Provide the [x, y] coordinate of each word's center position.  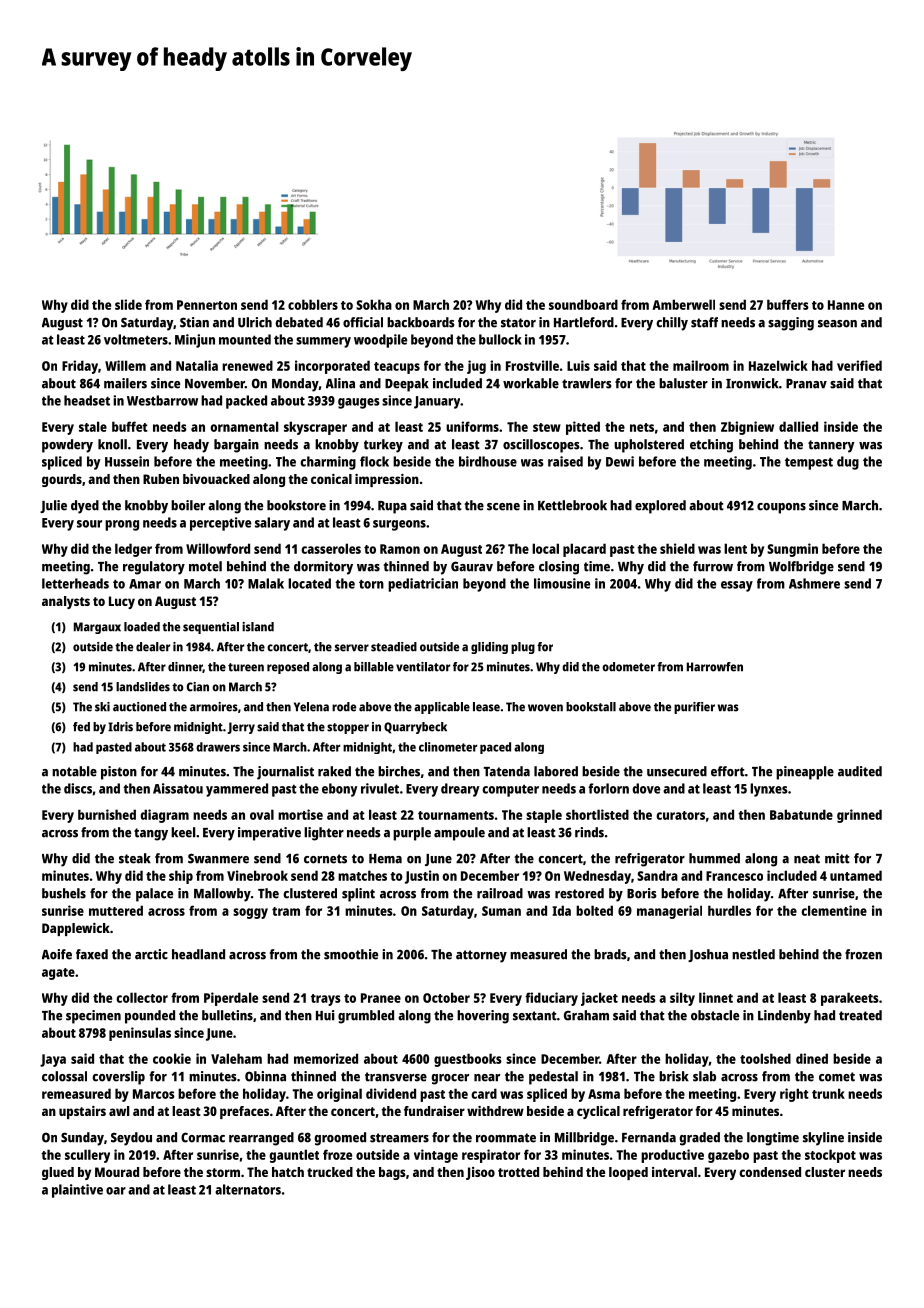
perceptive [220, 524]
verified [859, 365]
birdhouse [488, 461]
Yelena [311, 707]
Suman [501, 911]
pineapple [805, 773]
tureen [246, 667]
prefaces [244, 1112]
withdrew [495, 1111]
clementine [834, 910]
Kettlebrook [572, 505]
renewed [247, 365]
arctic [151, 954]
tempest [809, 463]
